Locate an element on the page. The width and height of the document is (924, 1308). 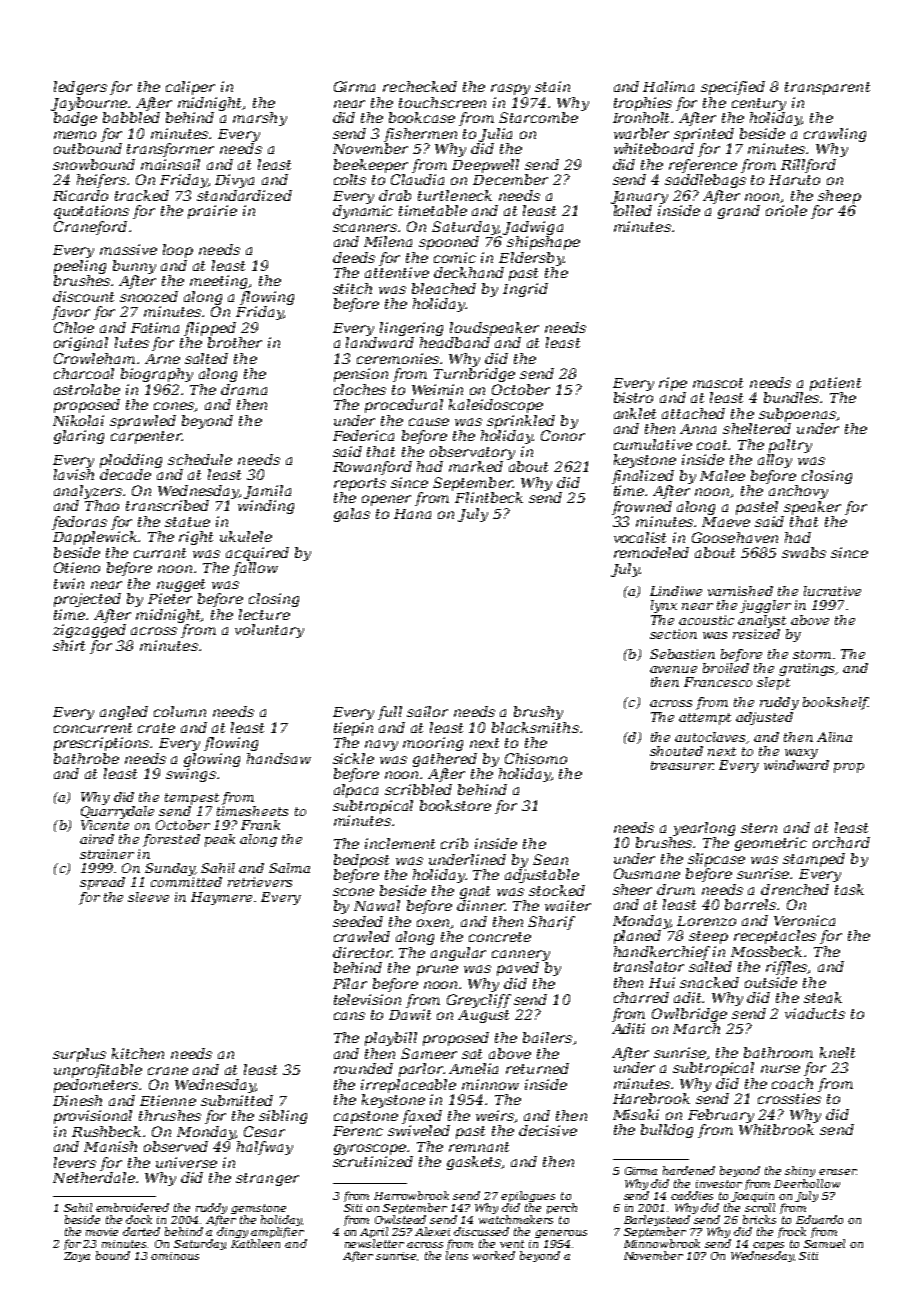
dock is located at coordinates (139, 1219).
